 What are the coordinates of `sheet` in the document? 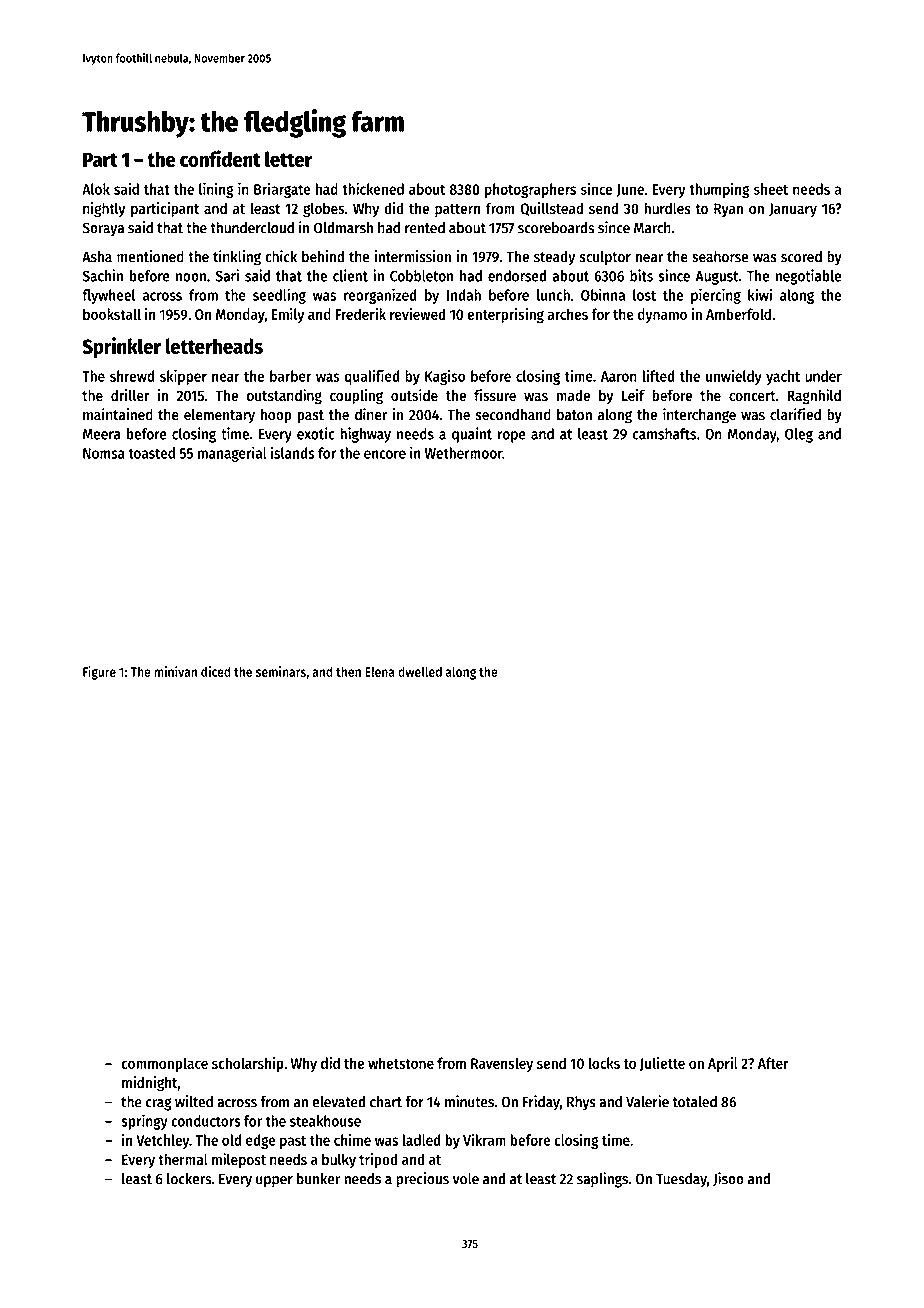 It's located at (771, 189).
